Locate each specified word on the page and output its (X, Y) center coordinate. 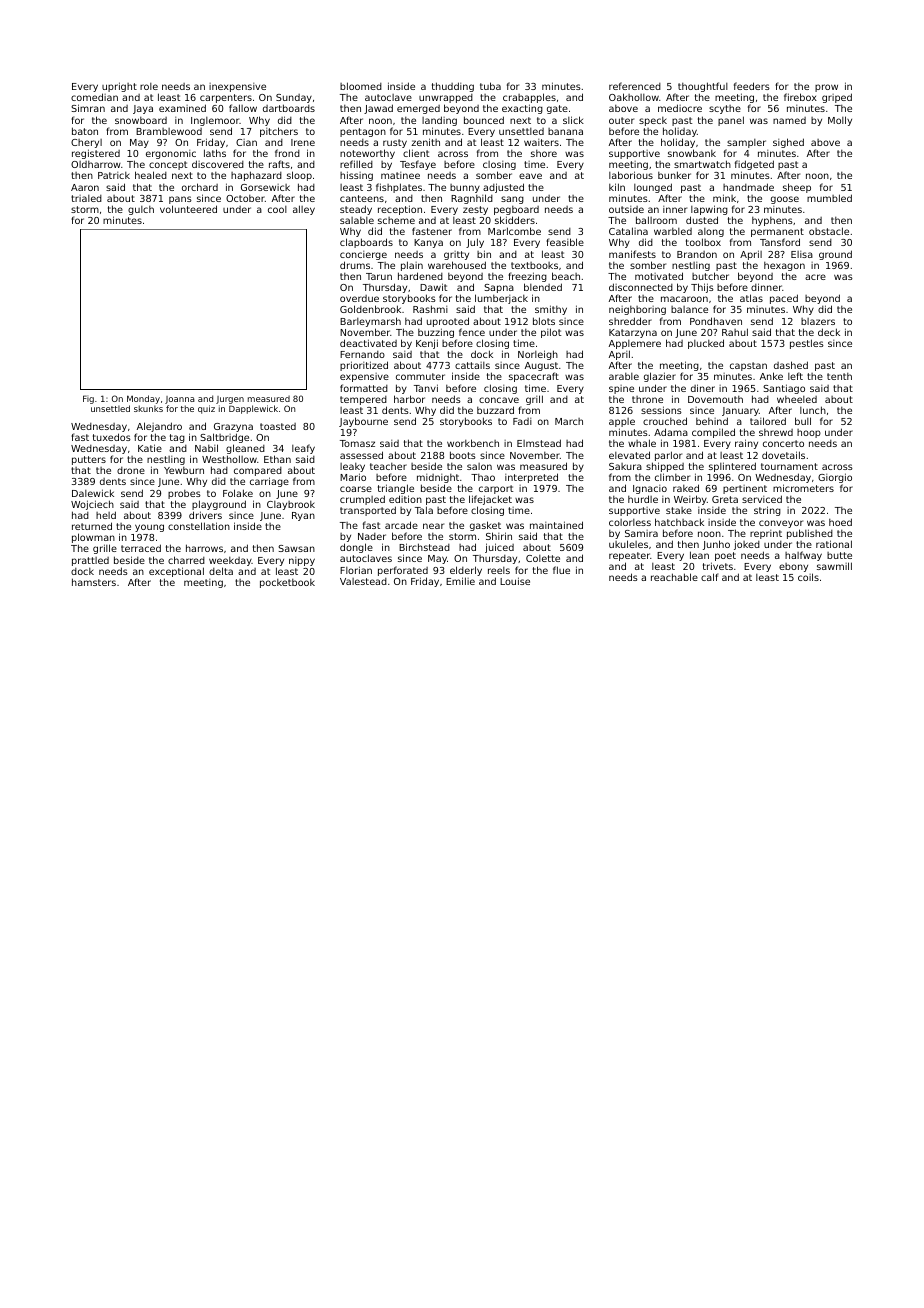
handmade (748, 187)
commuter (420, 376)
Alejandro (159, 427)
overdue (359, 298)
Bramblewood (169, 131)
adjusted (503, 188)
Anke (771, 376)
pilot (551, 333)
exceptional (176, 572)
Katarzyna (633, 333)
